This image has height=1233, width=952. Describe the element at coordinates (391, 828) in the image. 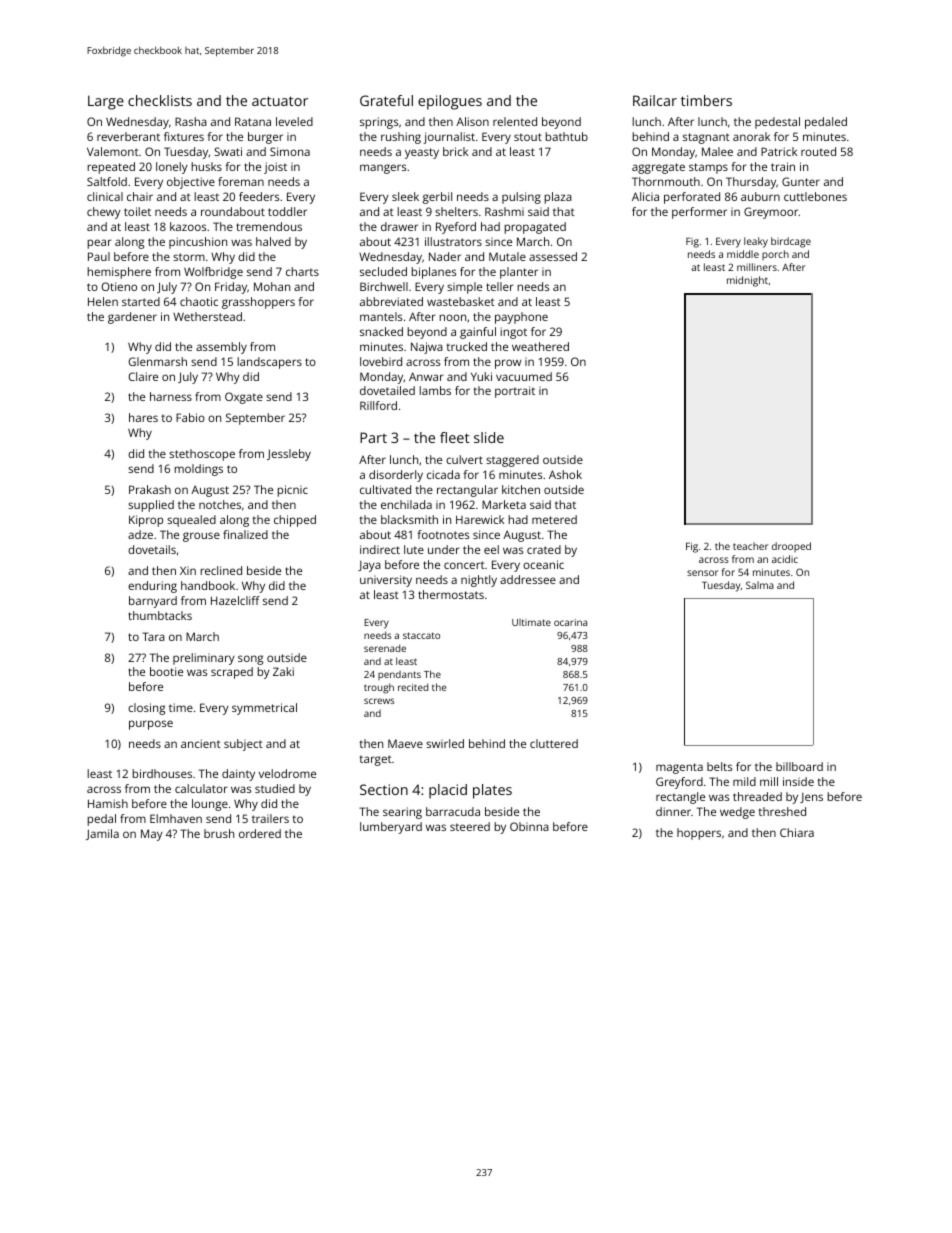

I see `lumberyard` at that location.
